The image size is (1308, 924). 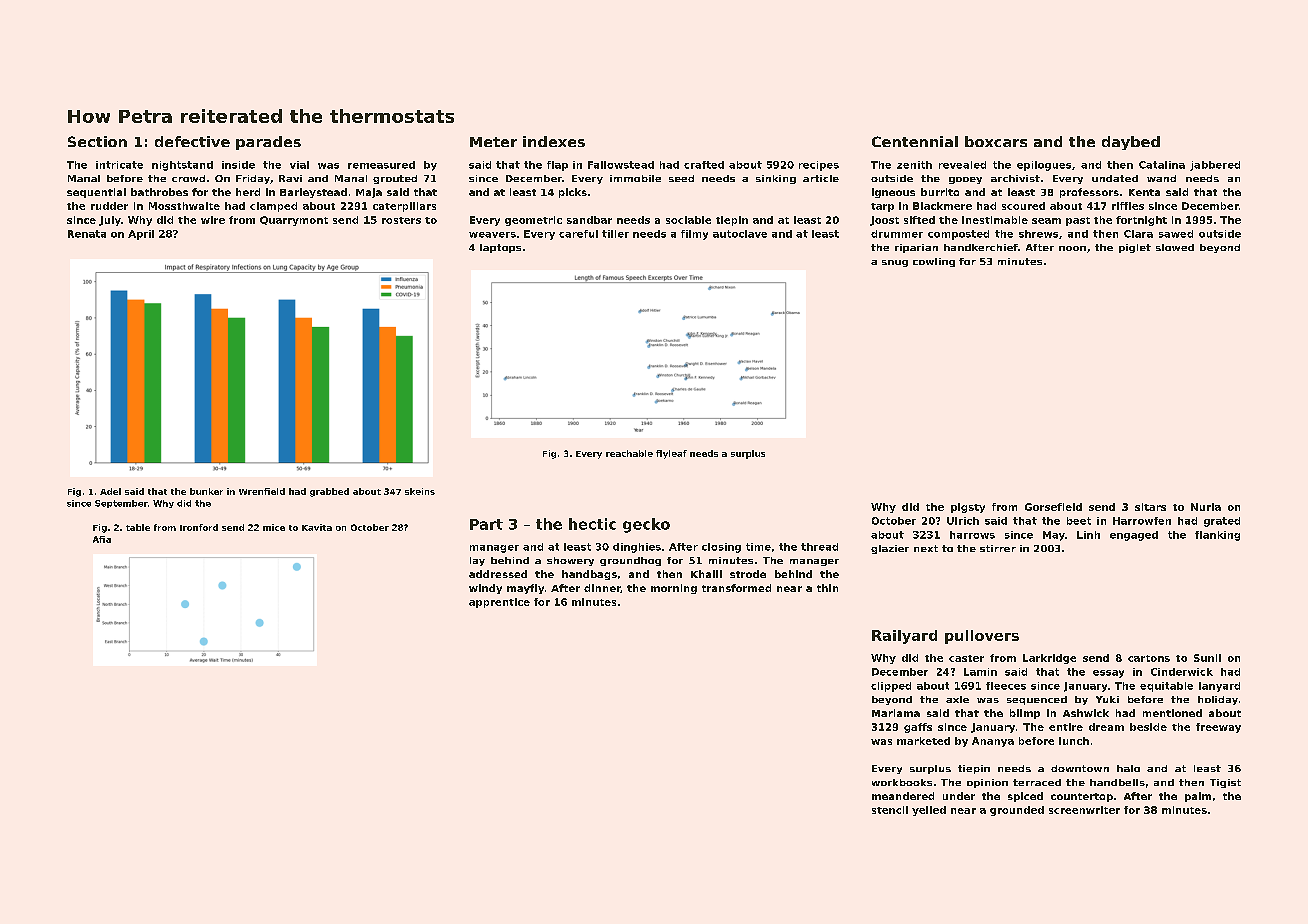 I want to click on filmy, so click(x=694, y=235).
